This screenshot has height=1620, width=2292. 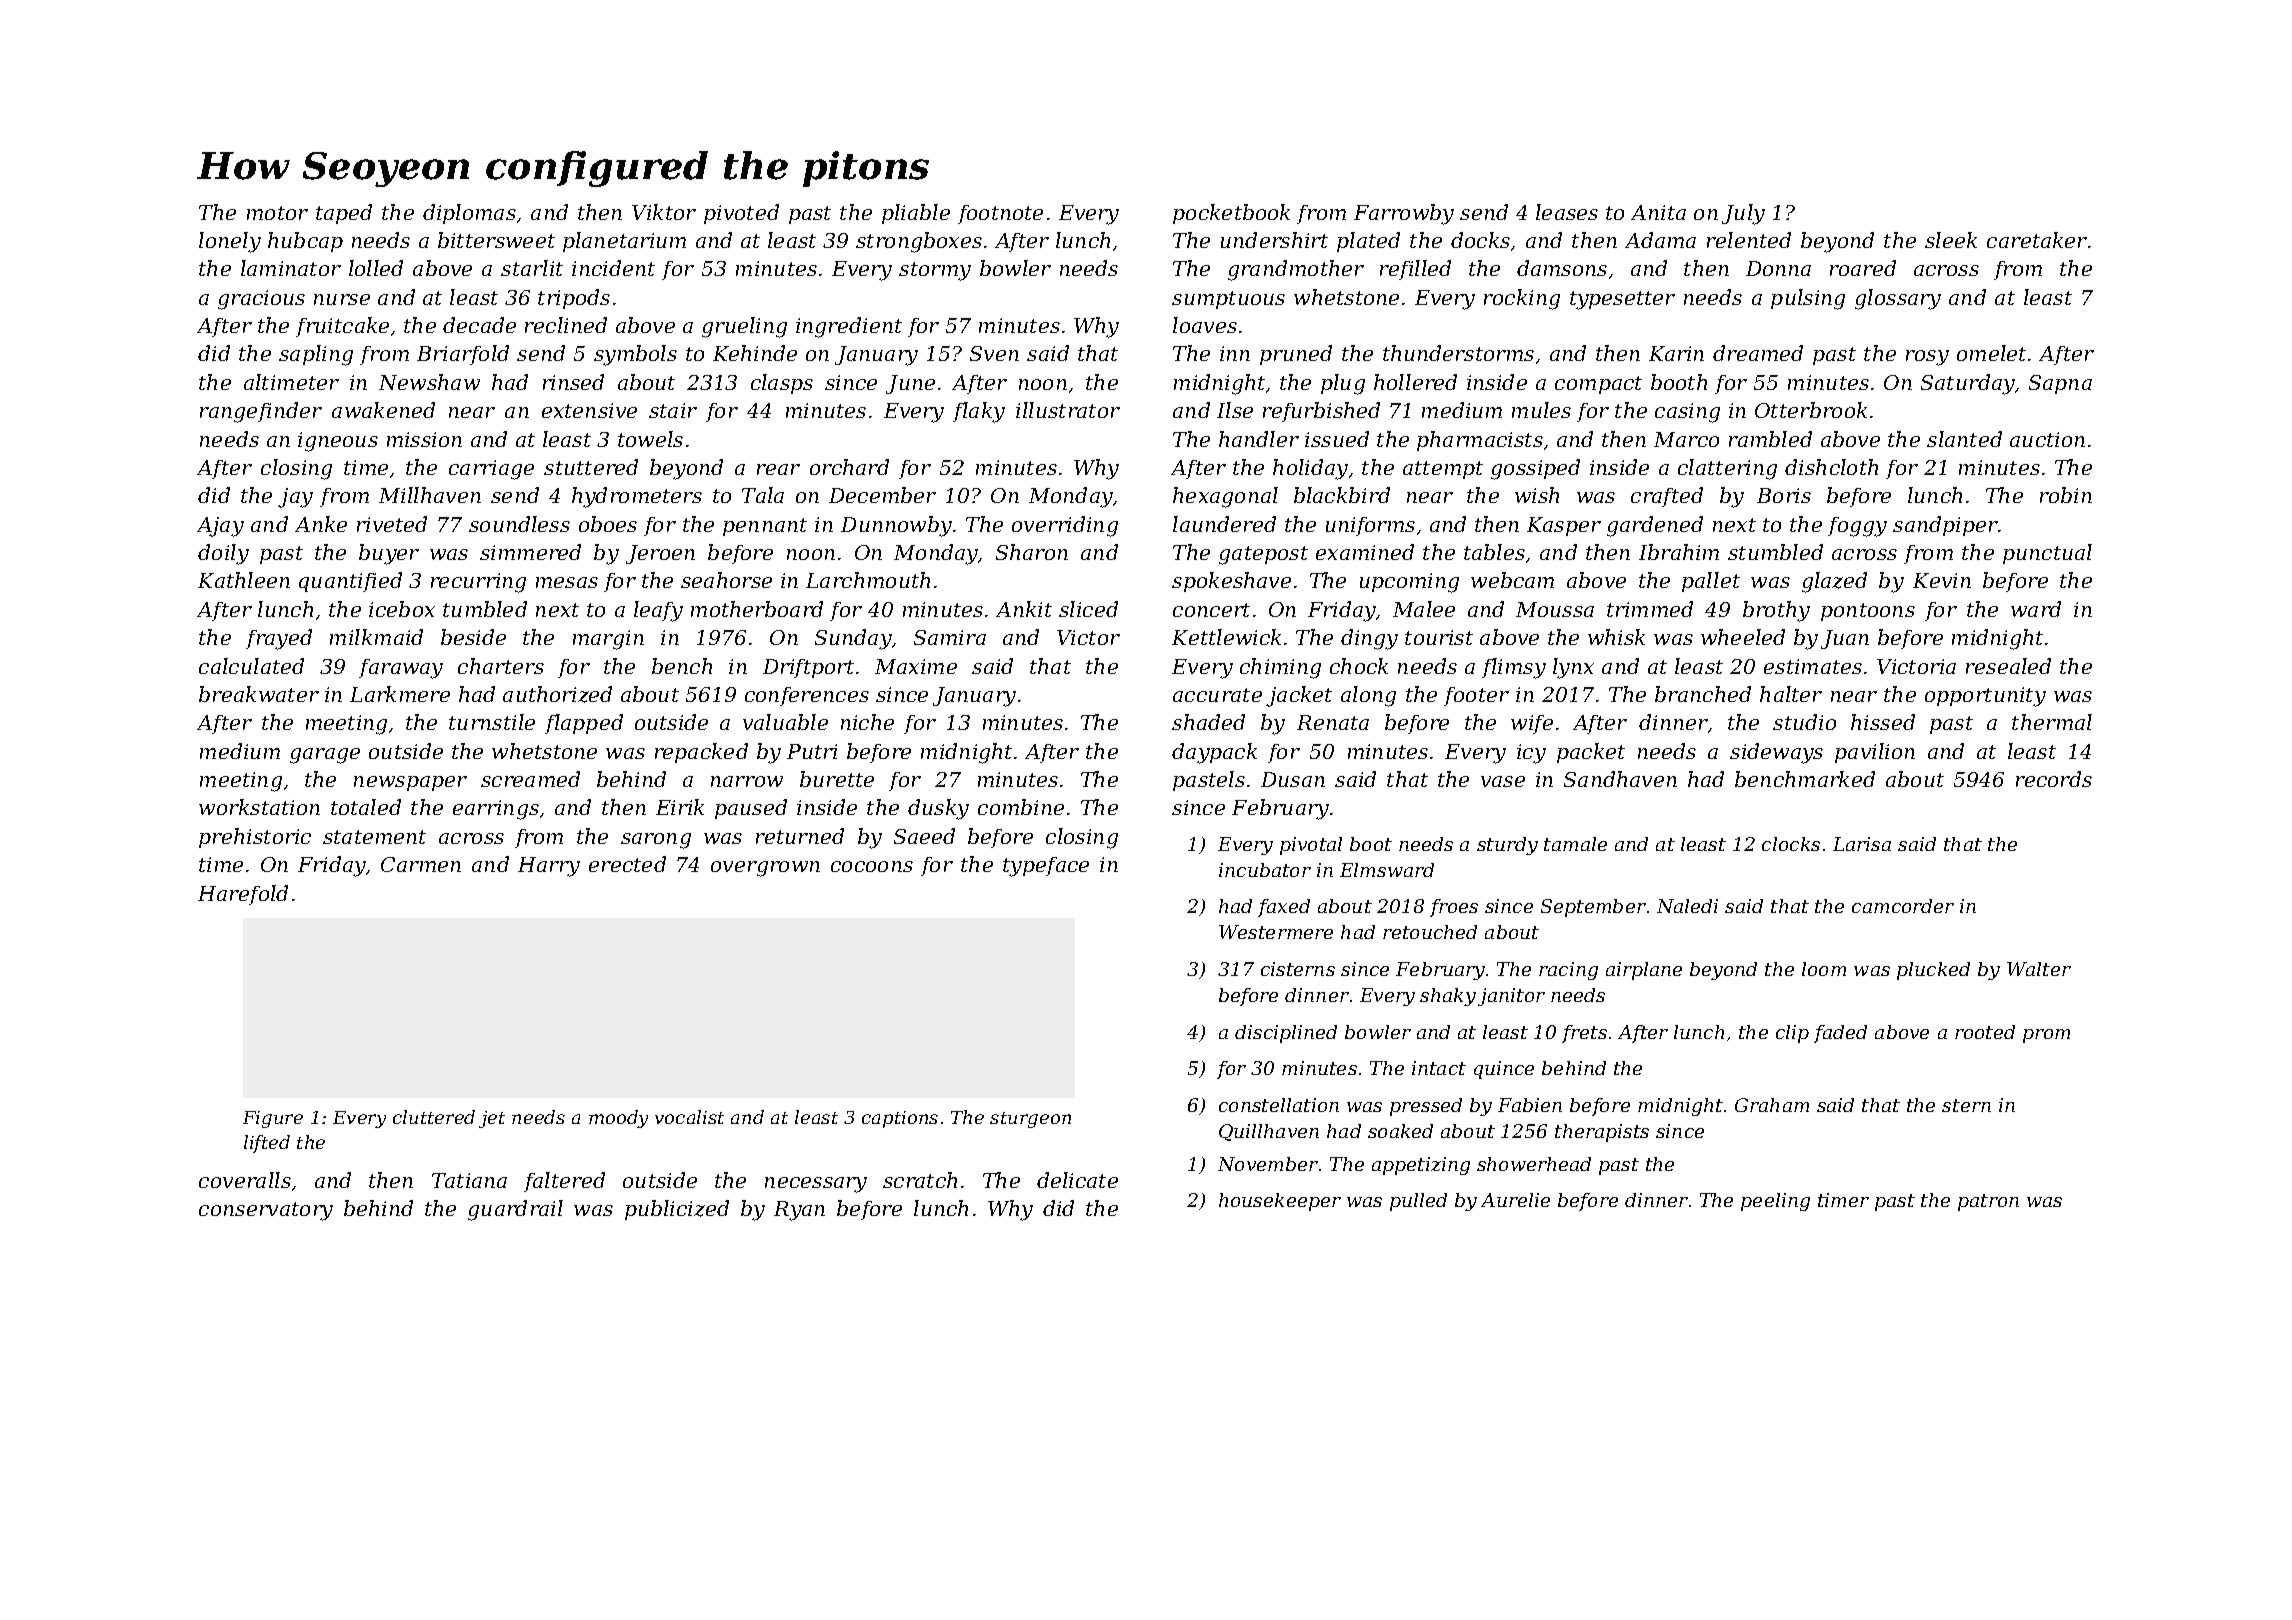 What do you see at coordinates (1418, 1202) in the screenshot?
I see `pulled` at bounding box center [1418, 1202].
